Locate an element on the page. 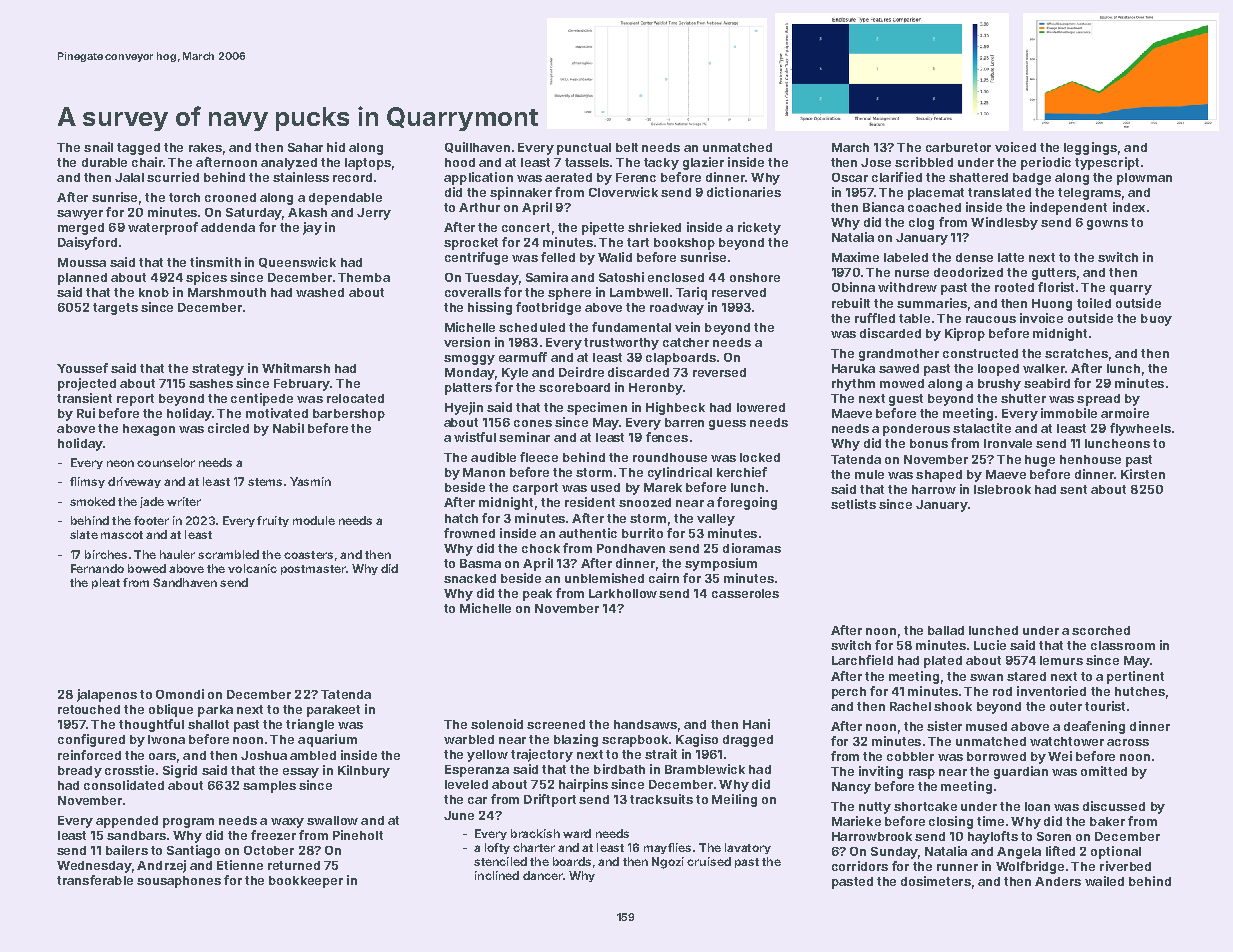  gowns is located at coordinates (1107, 225).
